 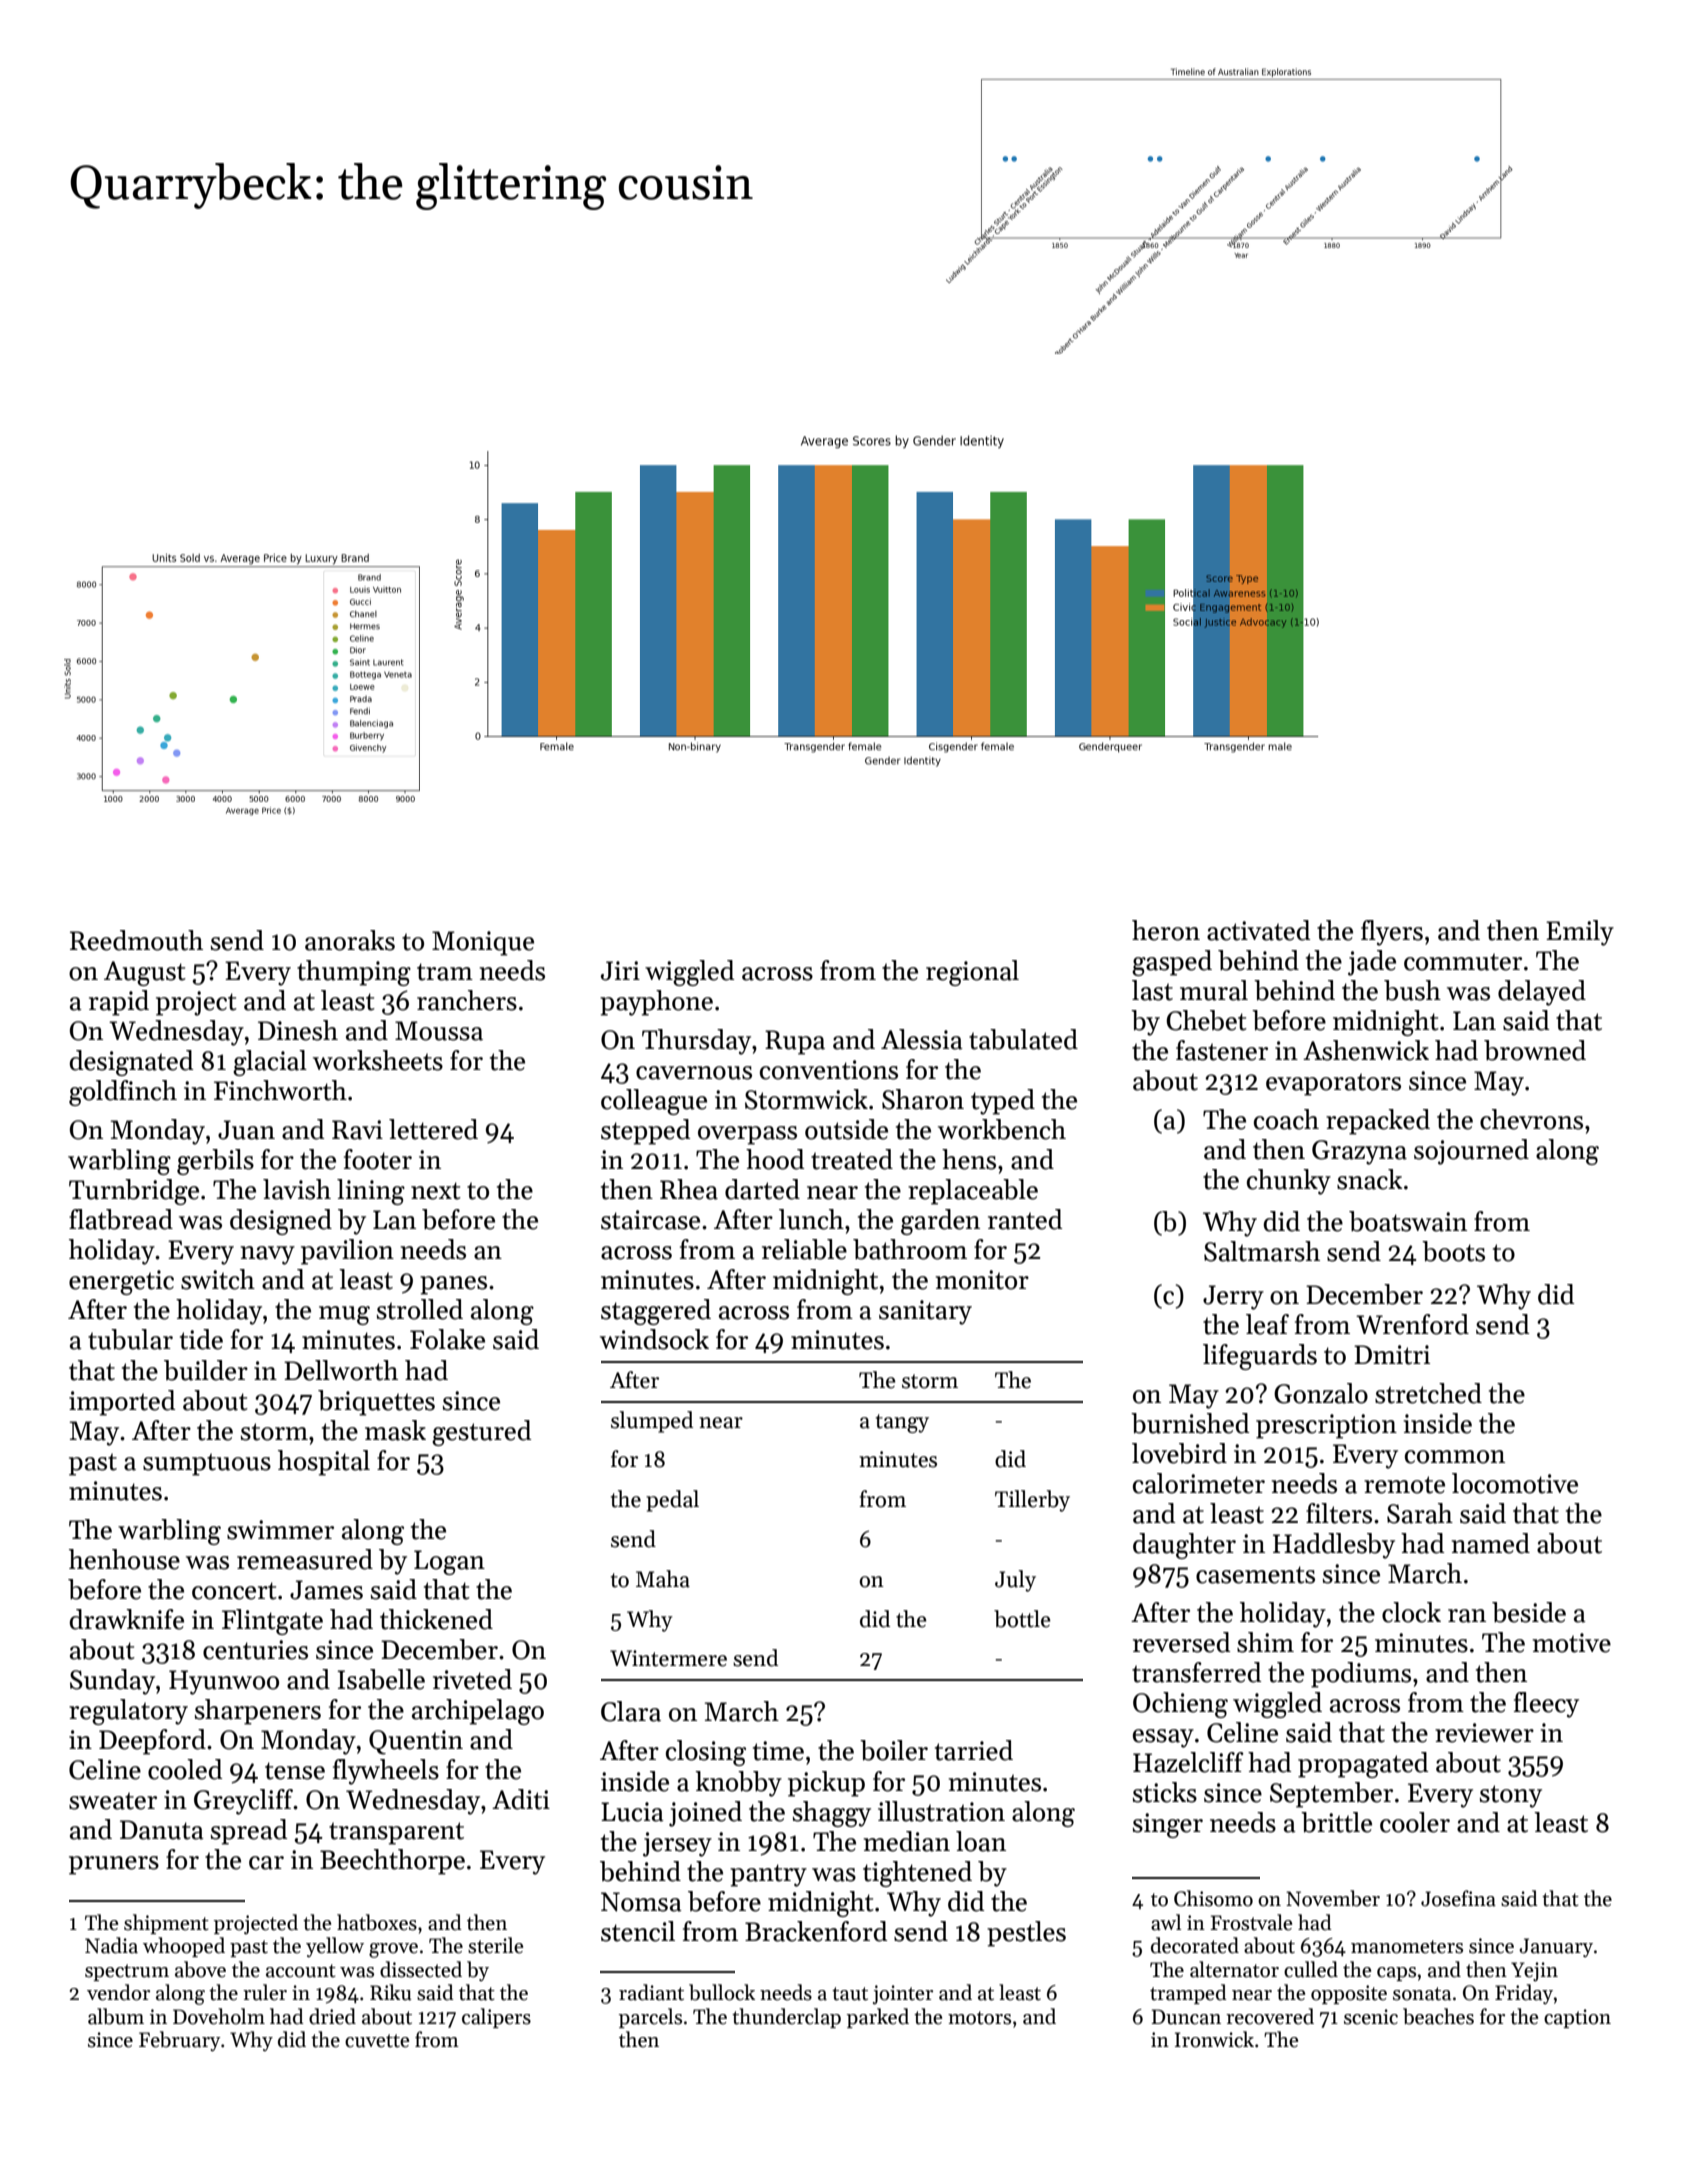 I want to click on flatbread, so click(x=121, y=1219).
